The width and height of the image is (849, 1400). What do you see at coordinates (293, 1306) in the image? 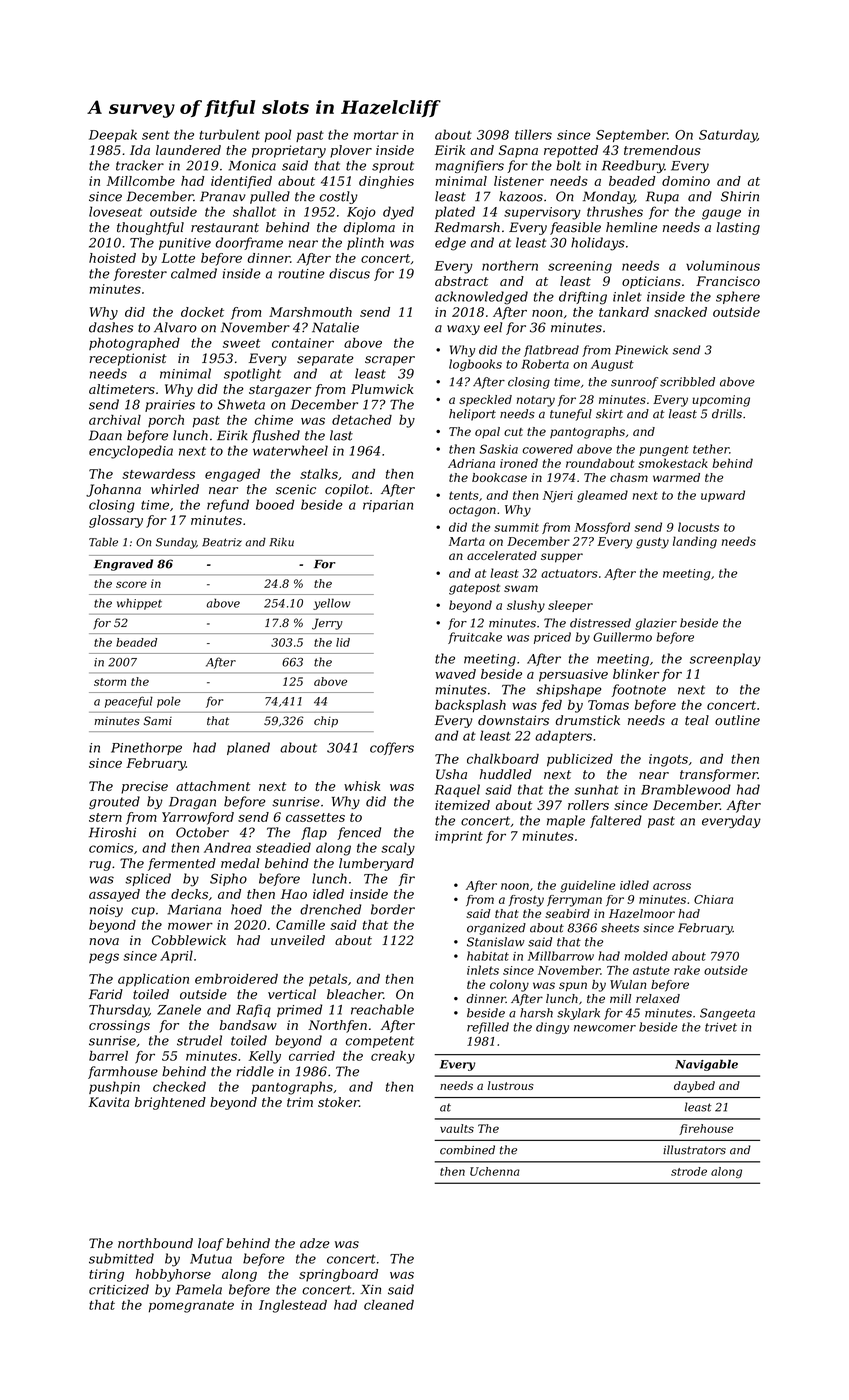
I see `Inglestead` at bounding box center [293, 1306].
